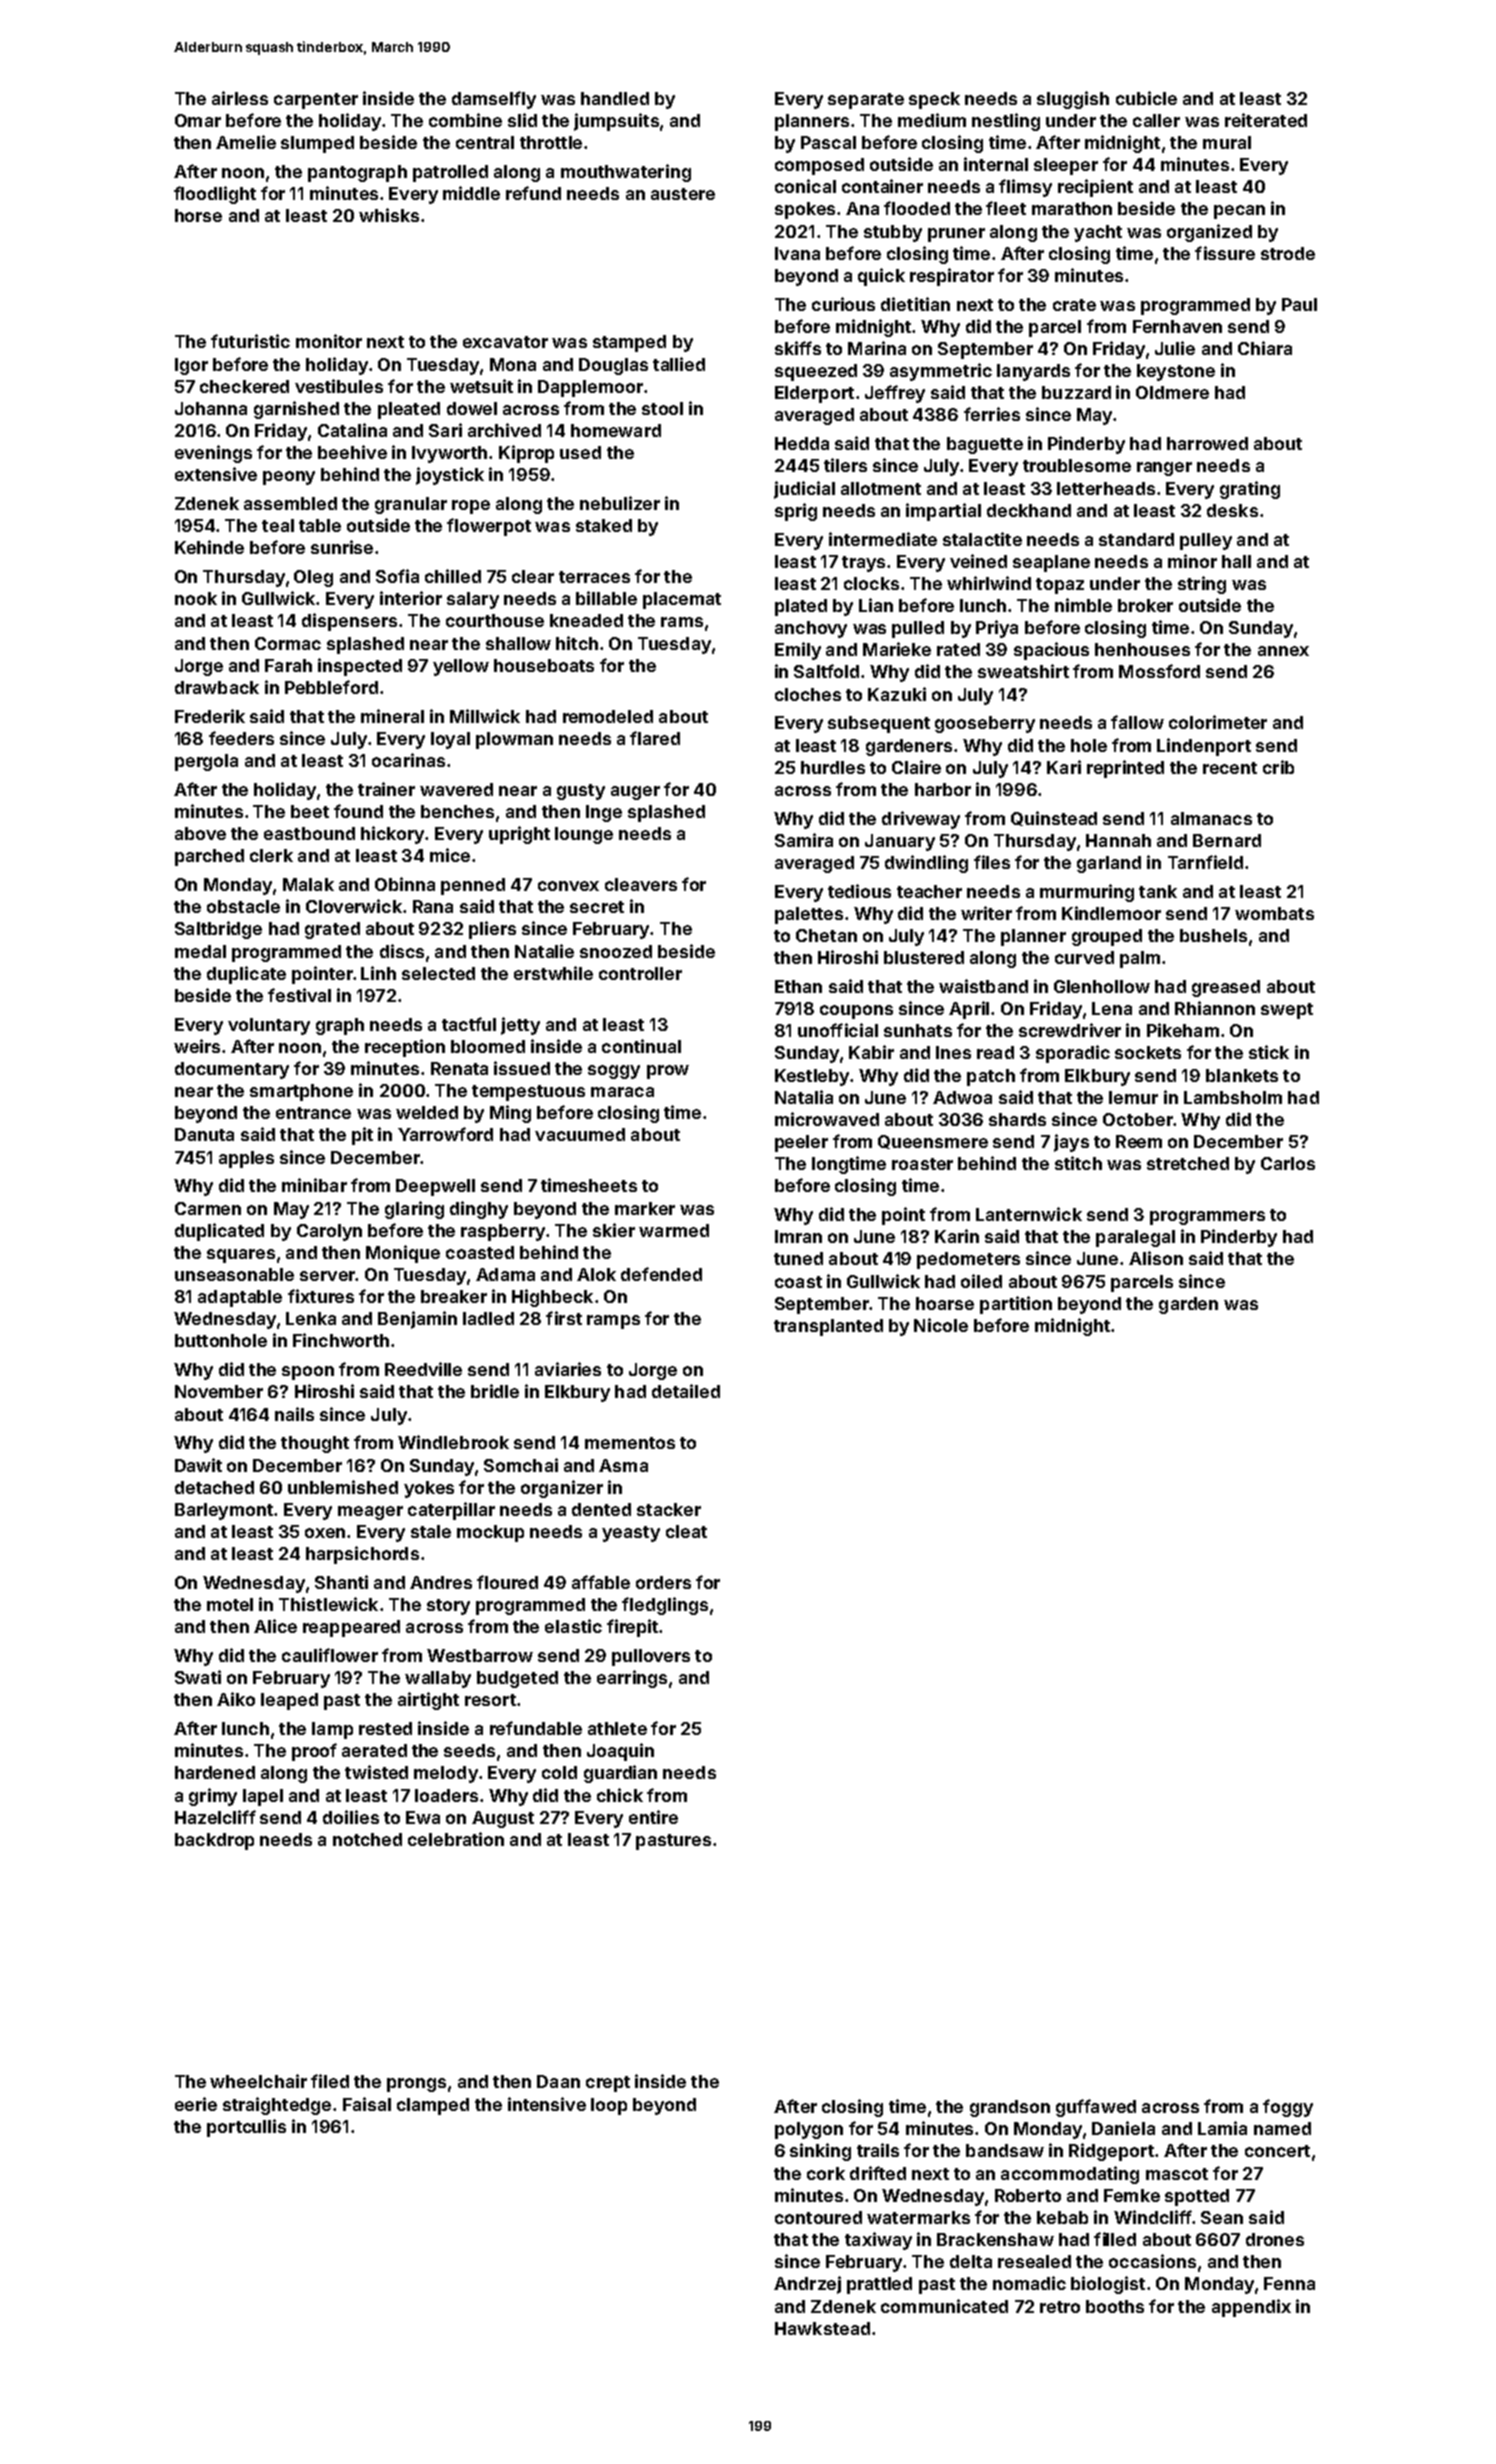 Image resolution: width=1496 pixels, height=2464 pixels. I want to click on portcullis, so click(246, 2128).
